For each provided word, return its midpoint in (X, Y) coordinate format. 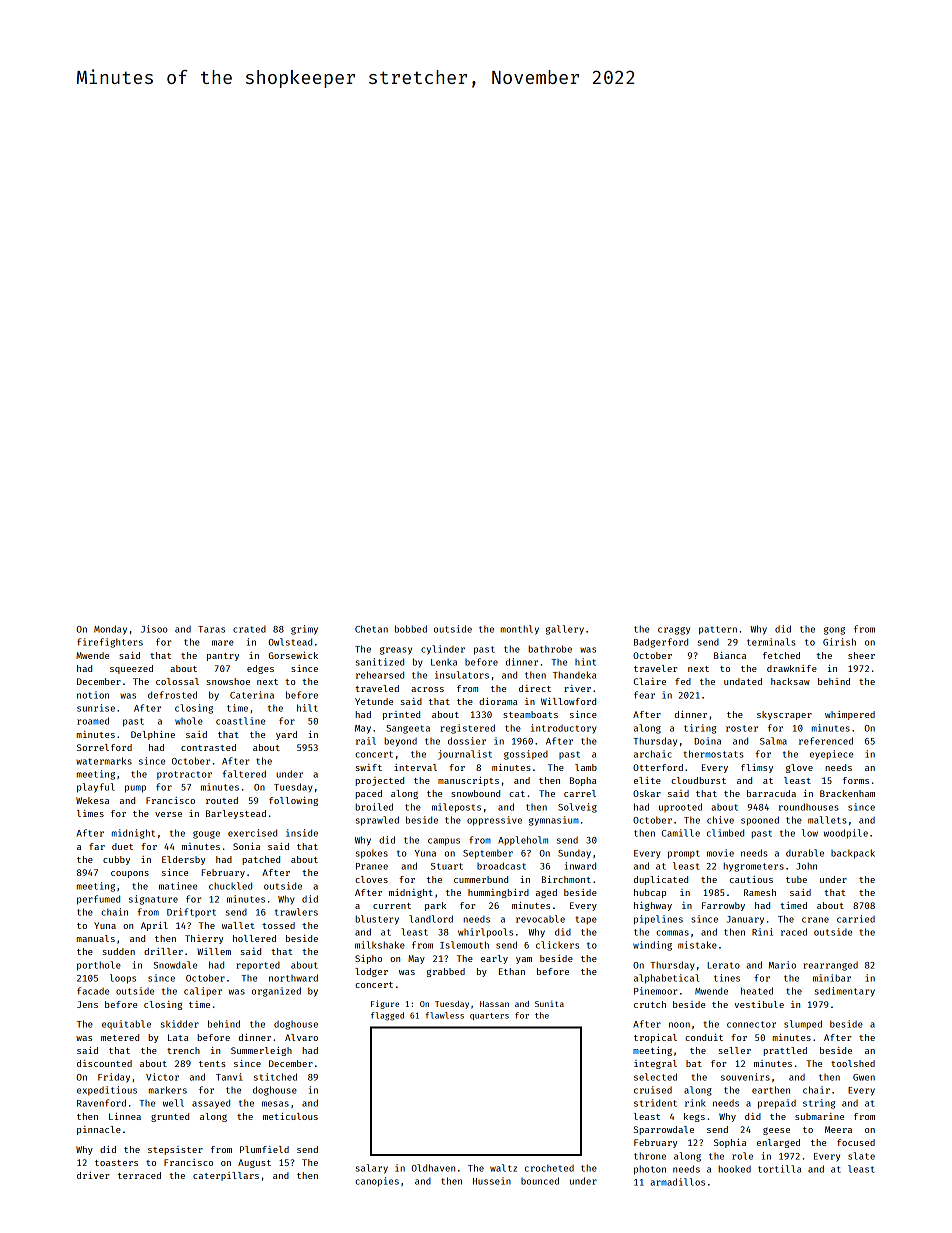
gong (834, 631)
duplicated (661, 880)
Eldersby (183, 860)
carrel (580, 793)
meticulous (290, 1116)
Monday (110, 630)
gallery (565, 630)
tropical (655, 1038)
